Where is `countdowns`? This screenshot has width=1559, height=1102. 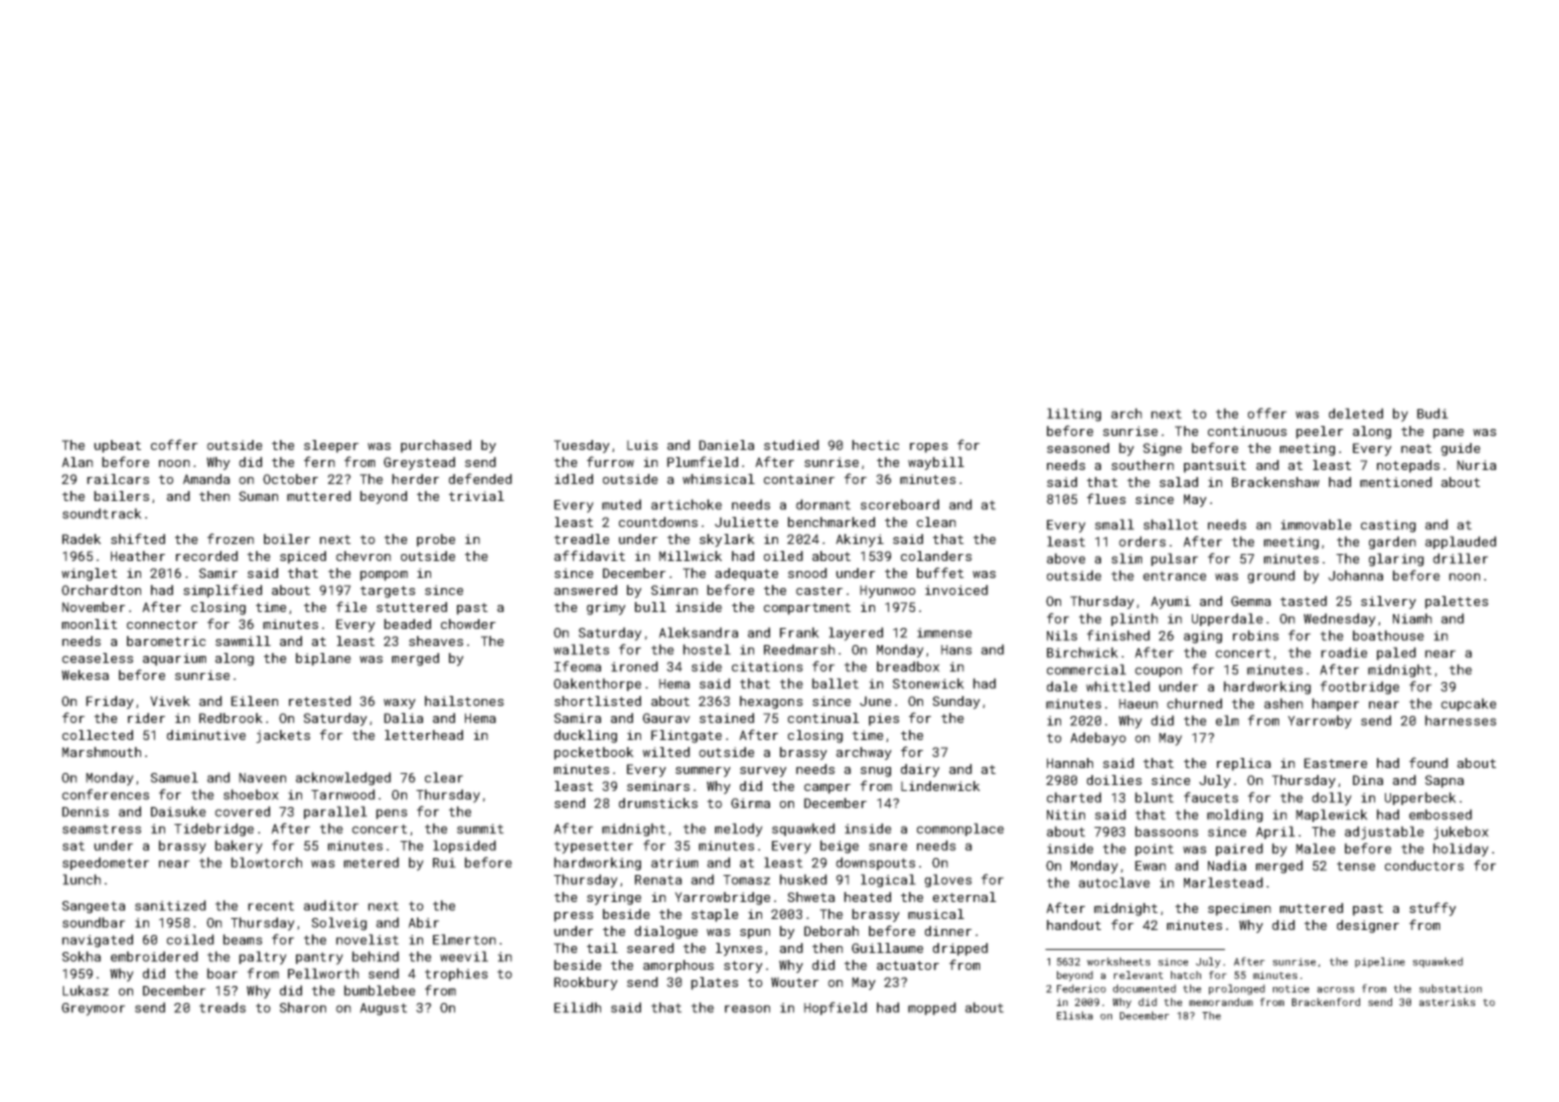 countdowns is located at coordinates (658, 522).
